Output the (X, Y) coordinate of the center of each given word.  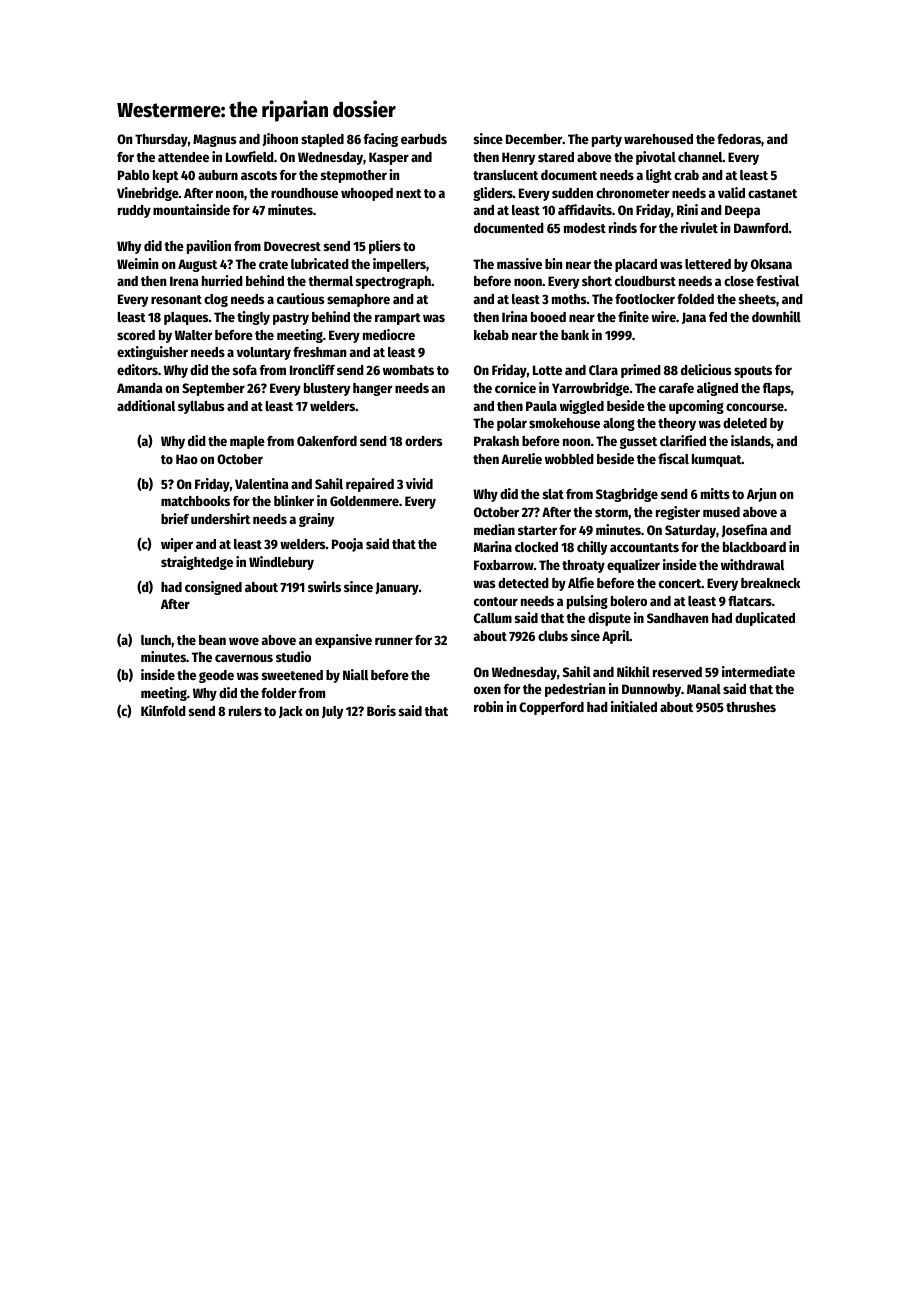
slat (553, 494)
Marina (493, 546)
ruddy (134, 211)
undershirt (220, 518)
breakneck (770, 583)
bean (212, 640)
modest (585, 228)
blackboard (754, 547)
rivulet (699, 227)
